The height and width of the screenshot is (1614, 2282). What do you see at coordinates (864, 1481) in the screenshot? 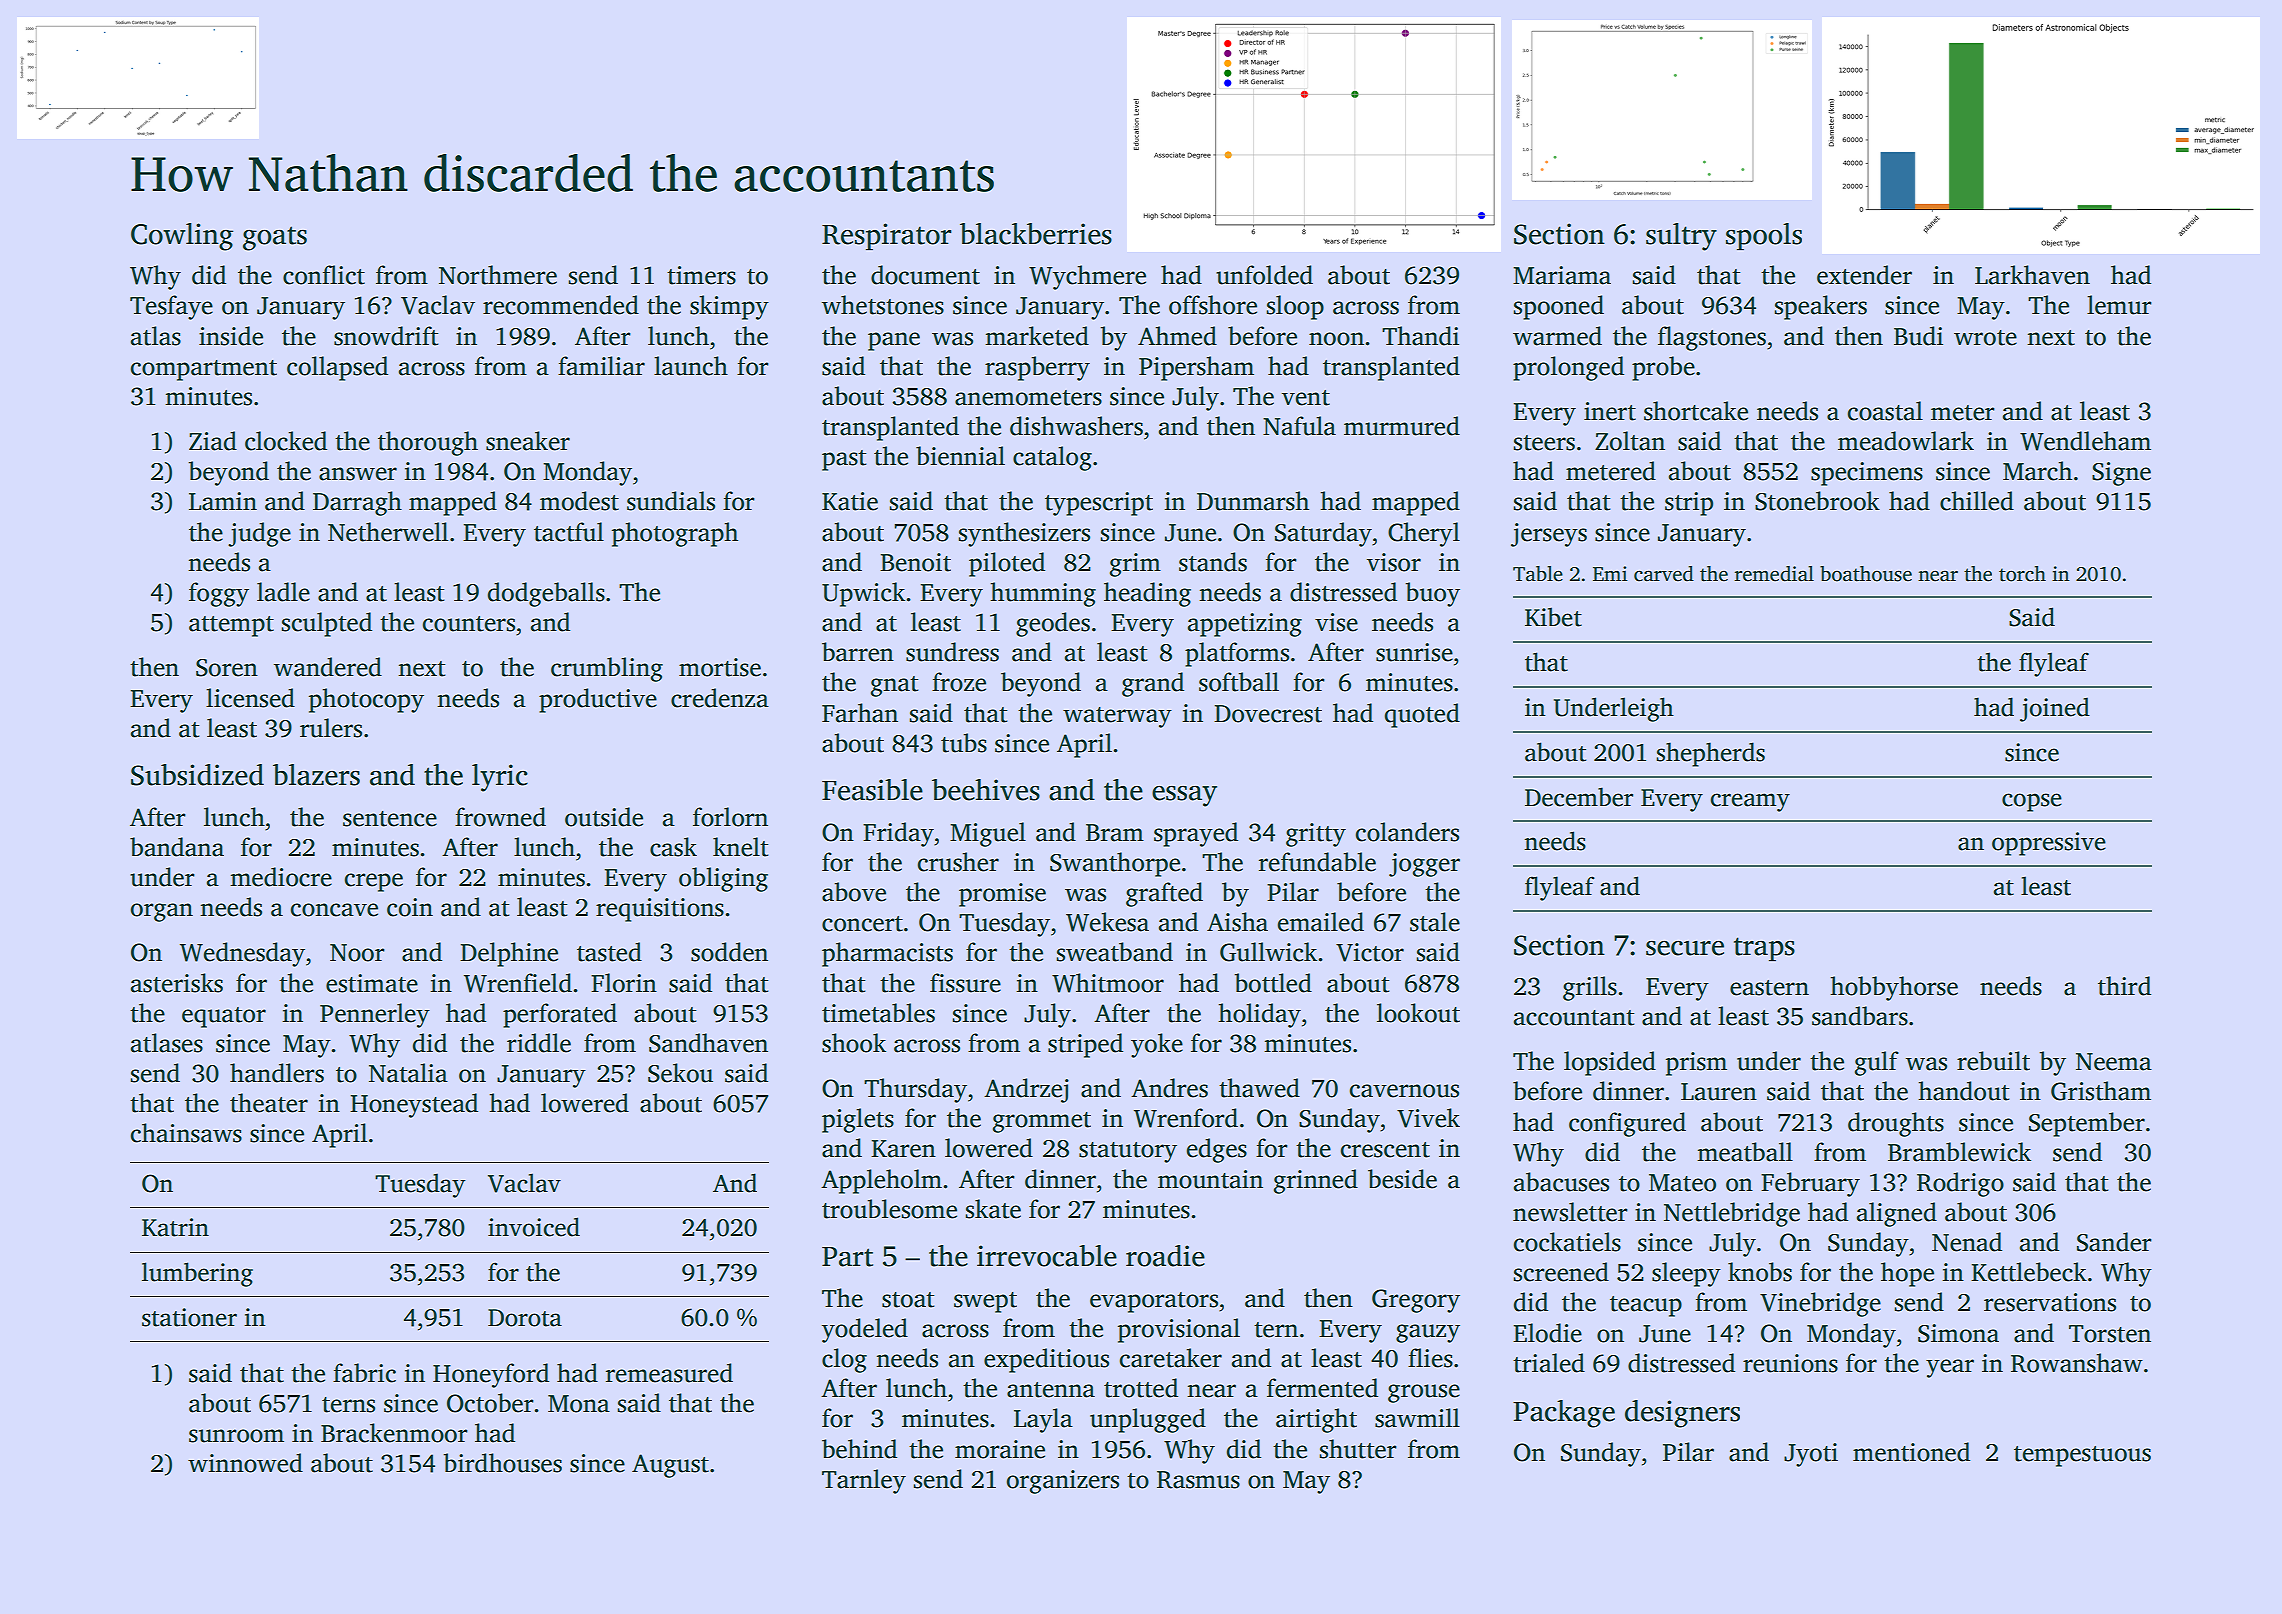
I see `Tarnley` at bounding box center [864, 1481].
